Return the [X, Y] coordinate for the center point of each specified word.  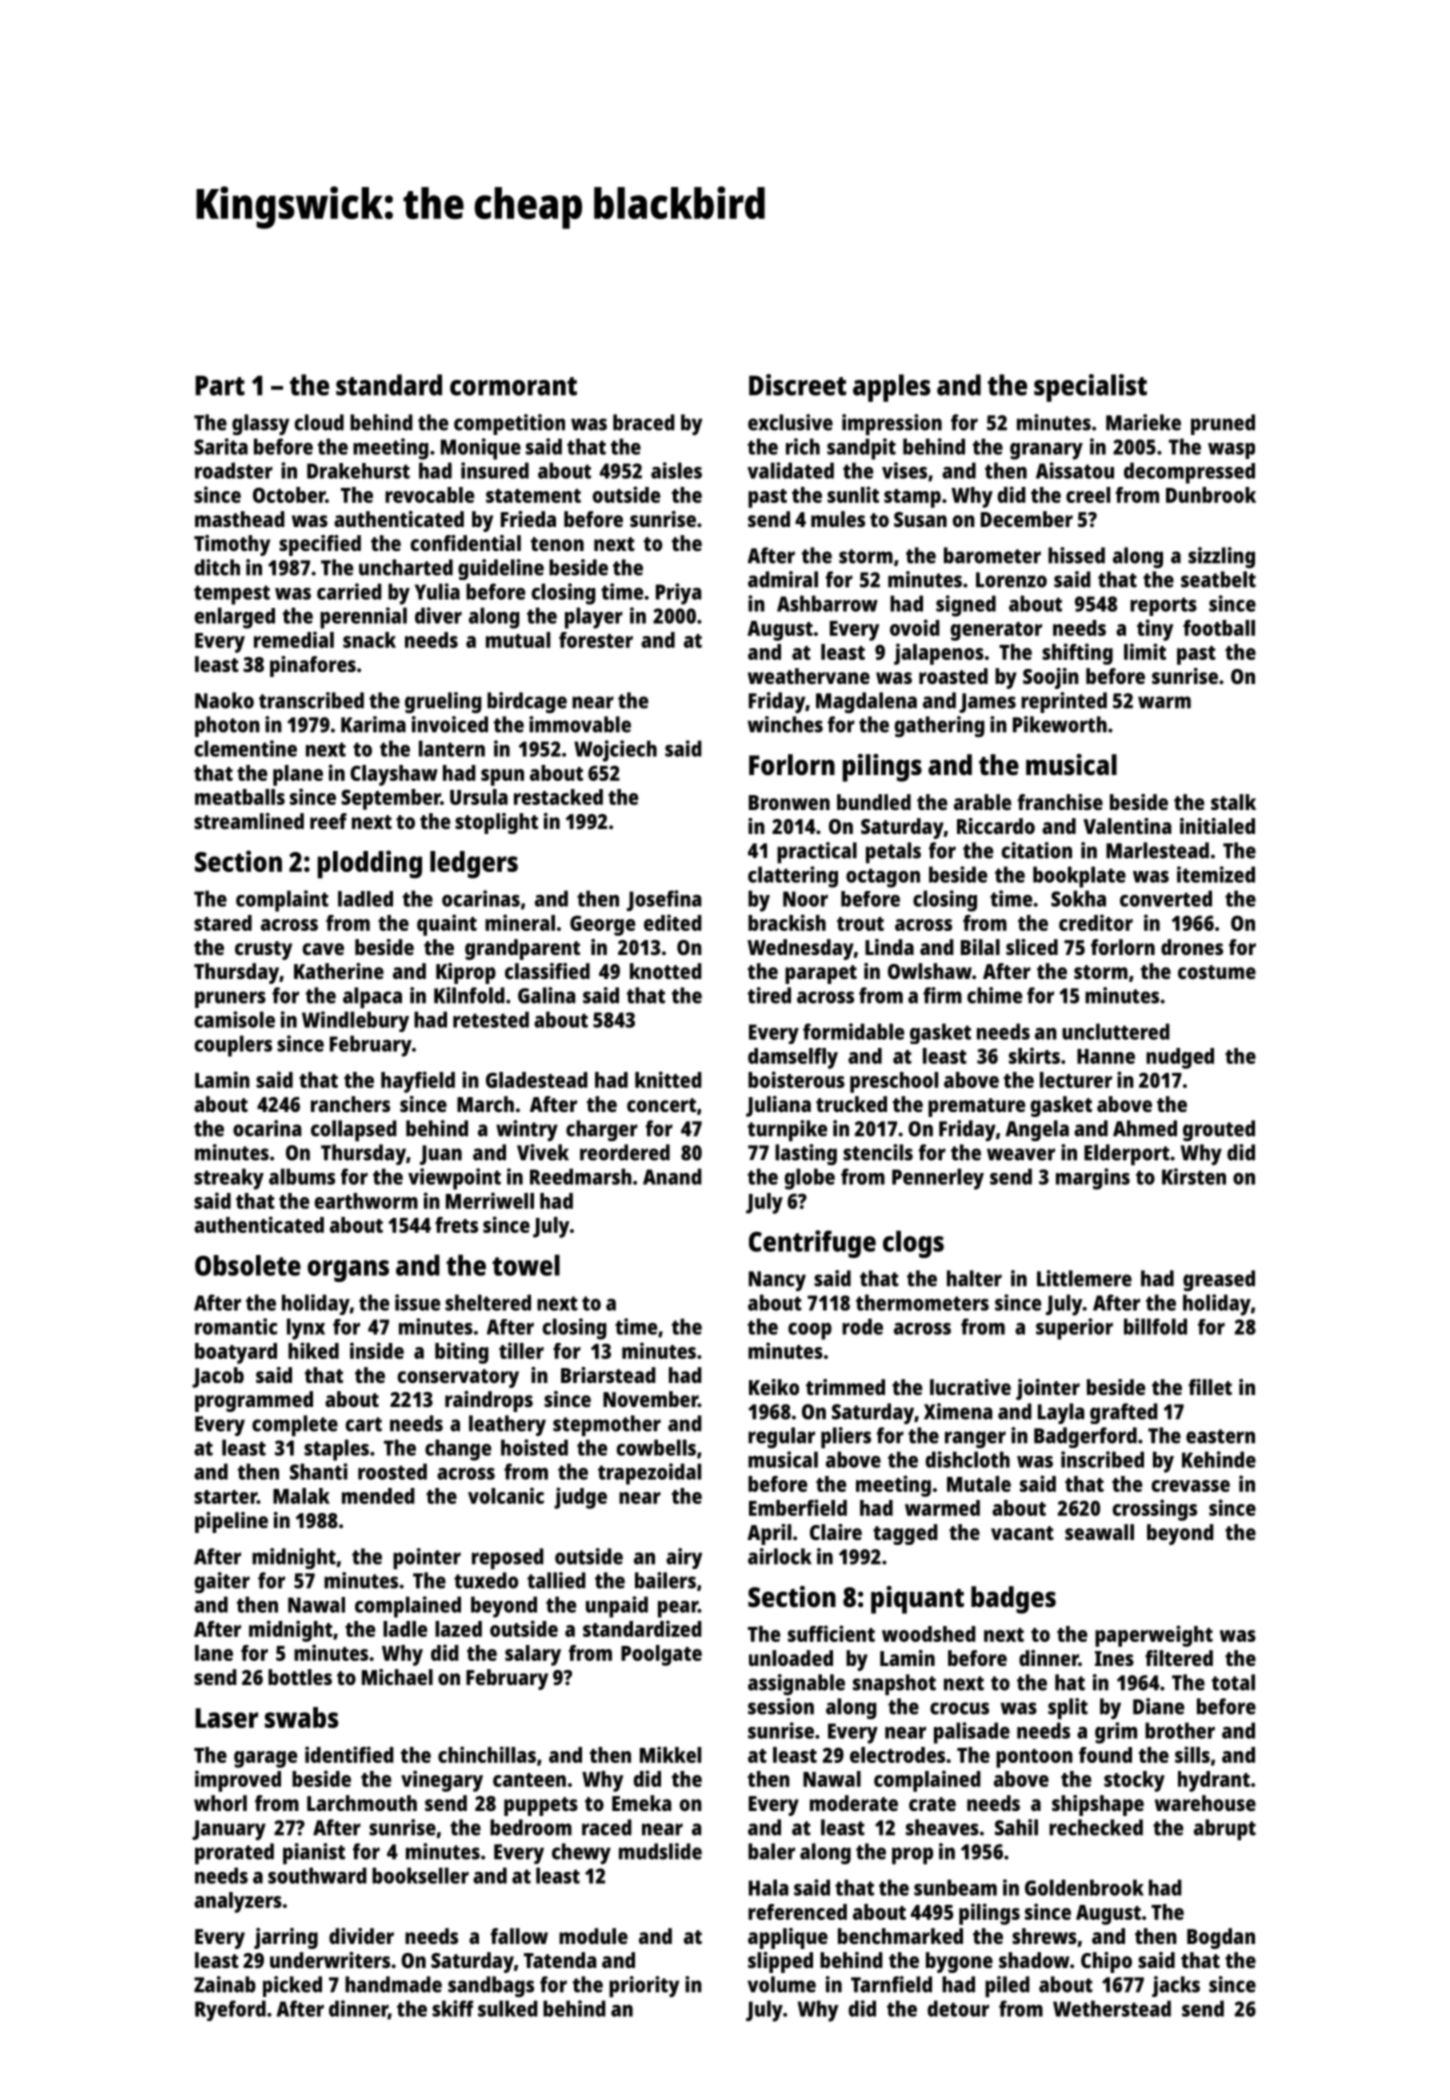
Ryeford [230, 2010]
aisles [676, 470]
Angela [1037, 1130]
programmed [254, 1401]
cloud [319, 422]
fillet [1210, 1387]
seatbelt [1218, 579]
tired [769, 995]
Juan [441, 1155]
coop [810, 1331]
